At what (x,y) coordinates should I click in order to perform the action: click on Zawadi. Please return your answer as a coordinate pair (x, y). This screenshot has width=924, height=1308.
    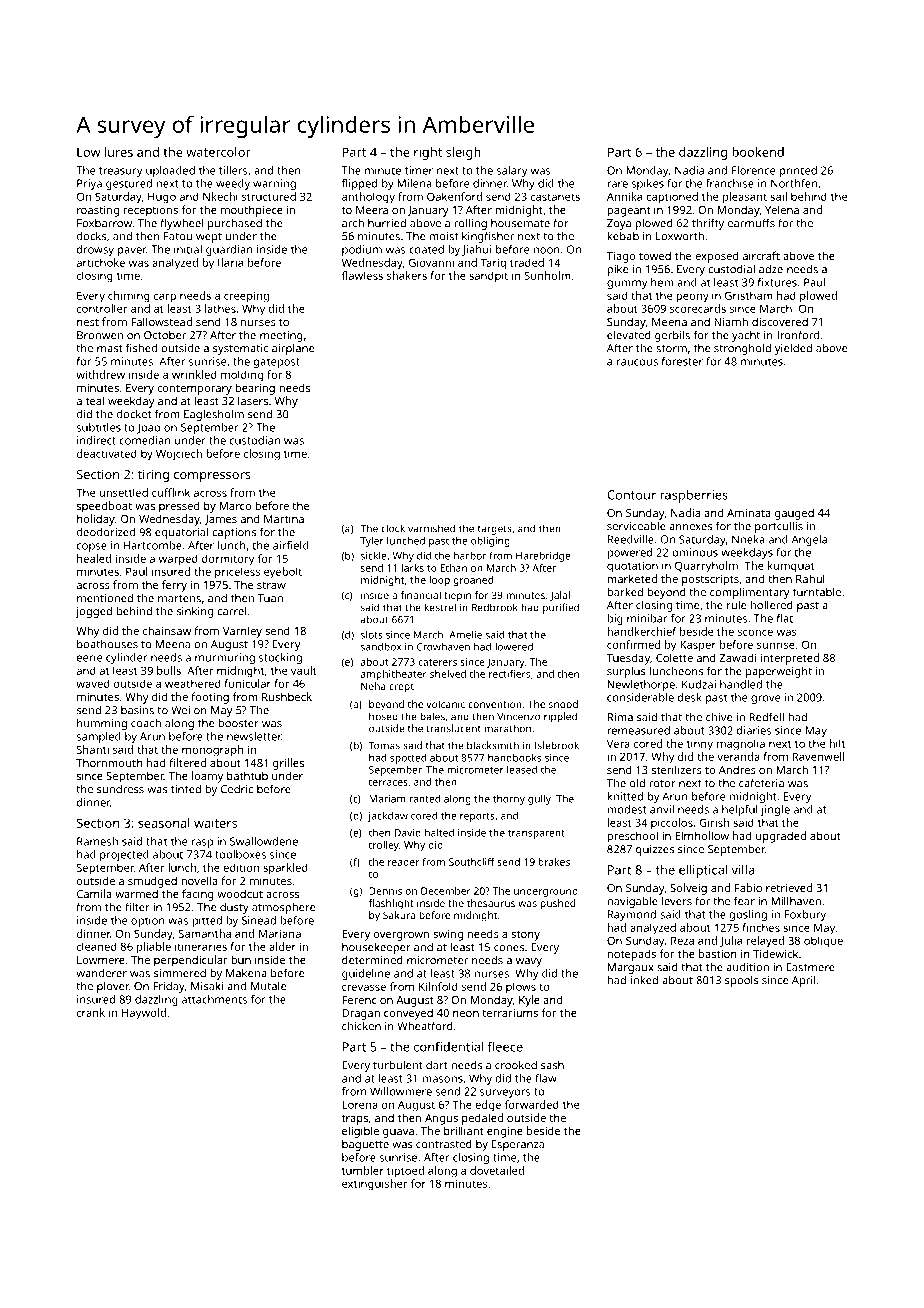
    Looking at the image, I should click on (737, 657).
